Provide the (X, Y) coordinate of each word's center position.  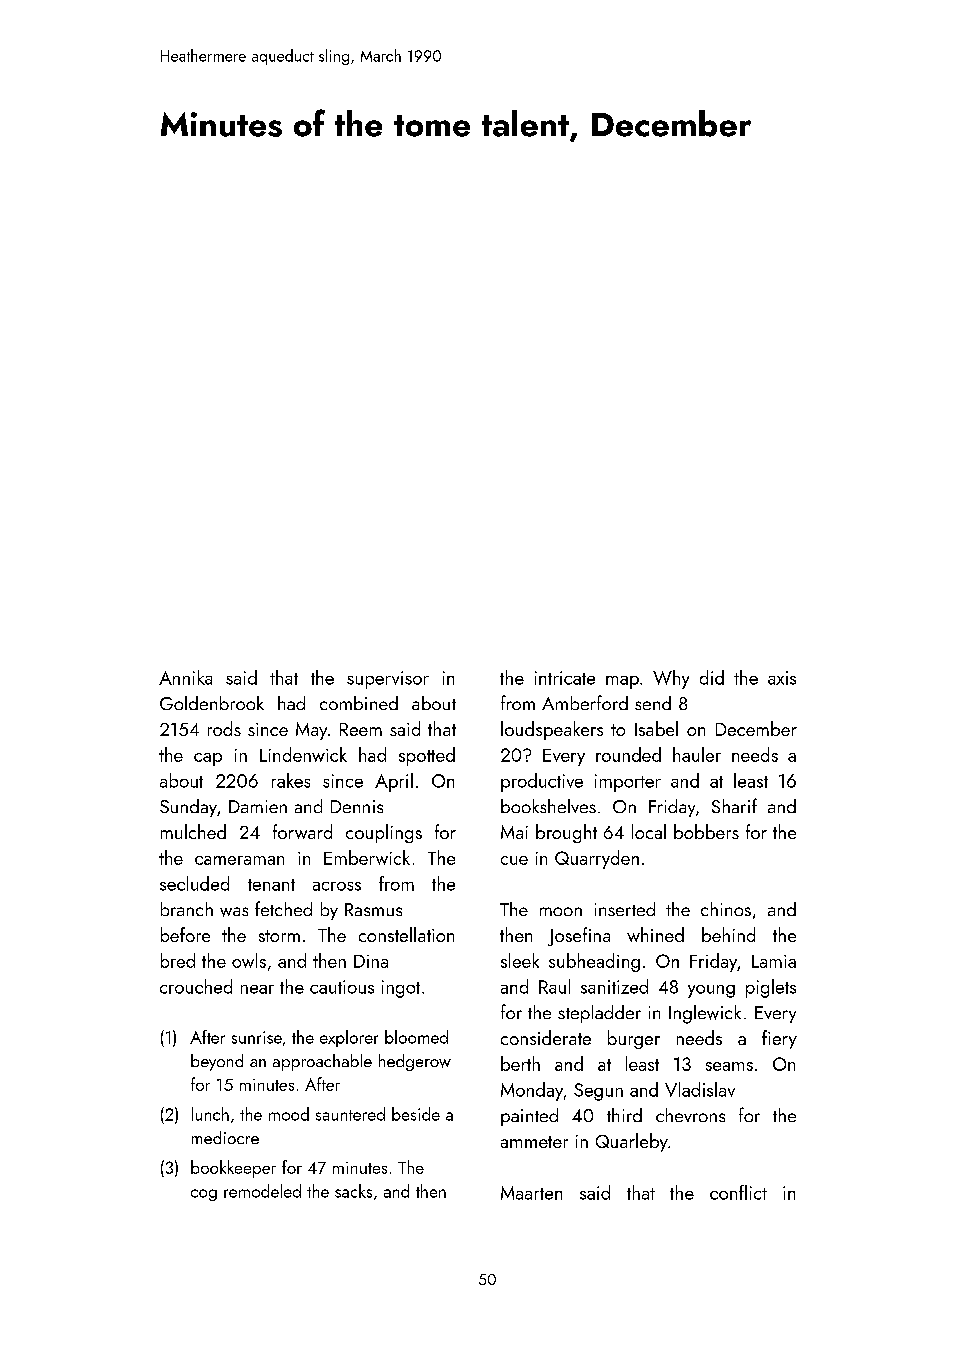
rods (224, 728)
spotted (427, 756)
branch (187, 909)
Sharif (734, 805)
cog (204, 1195)
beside (416, 1114)
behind (728, 934)
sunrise (257, 1037)
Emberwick (367, 857)
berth (520, 1063)
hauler (697, 754)
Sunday (188, 808)
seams (729, 1066)
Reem (361, 729)
